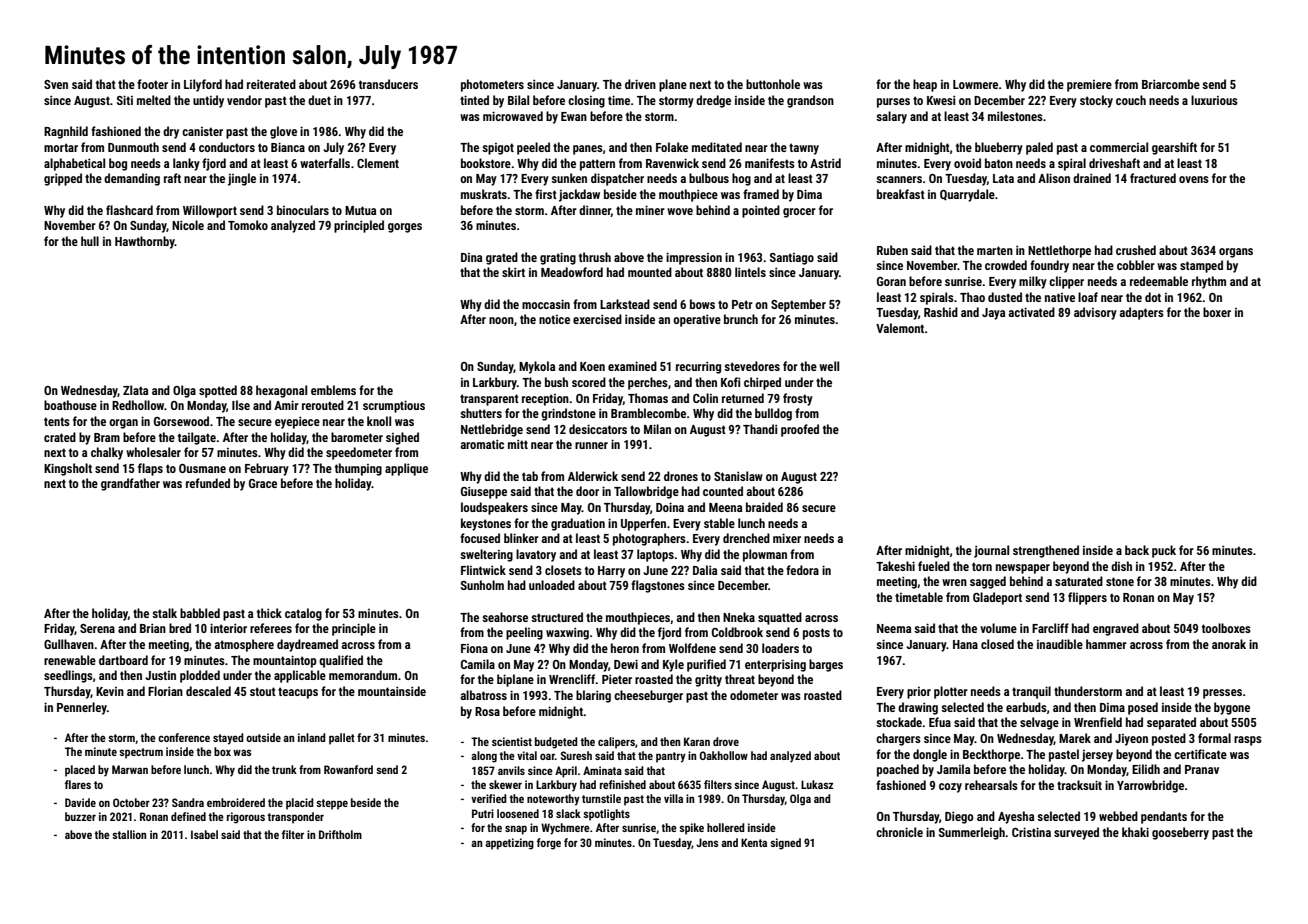  What do you see at coordinates (673, 798) in the screenshot?
I see `villa` at bounding box center [673, 798].
